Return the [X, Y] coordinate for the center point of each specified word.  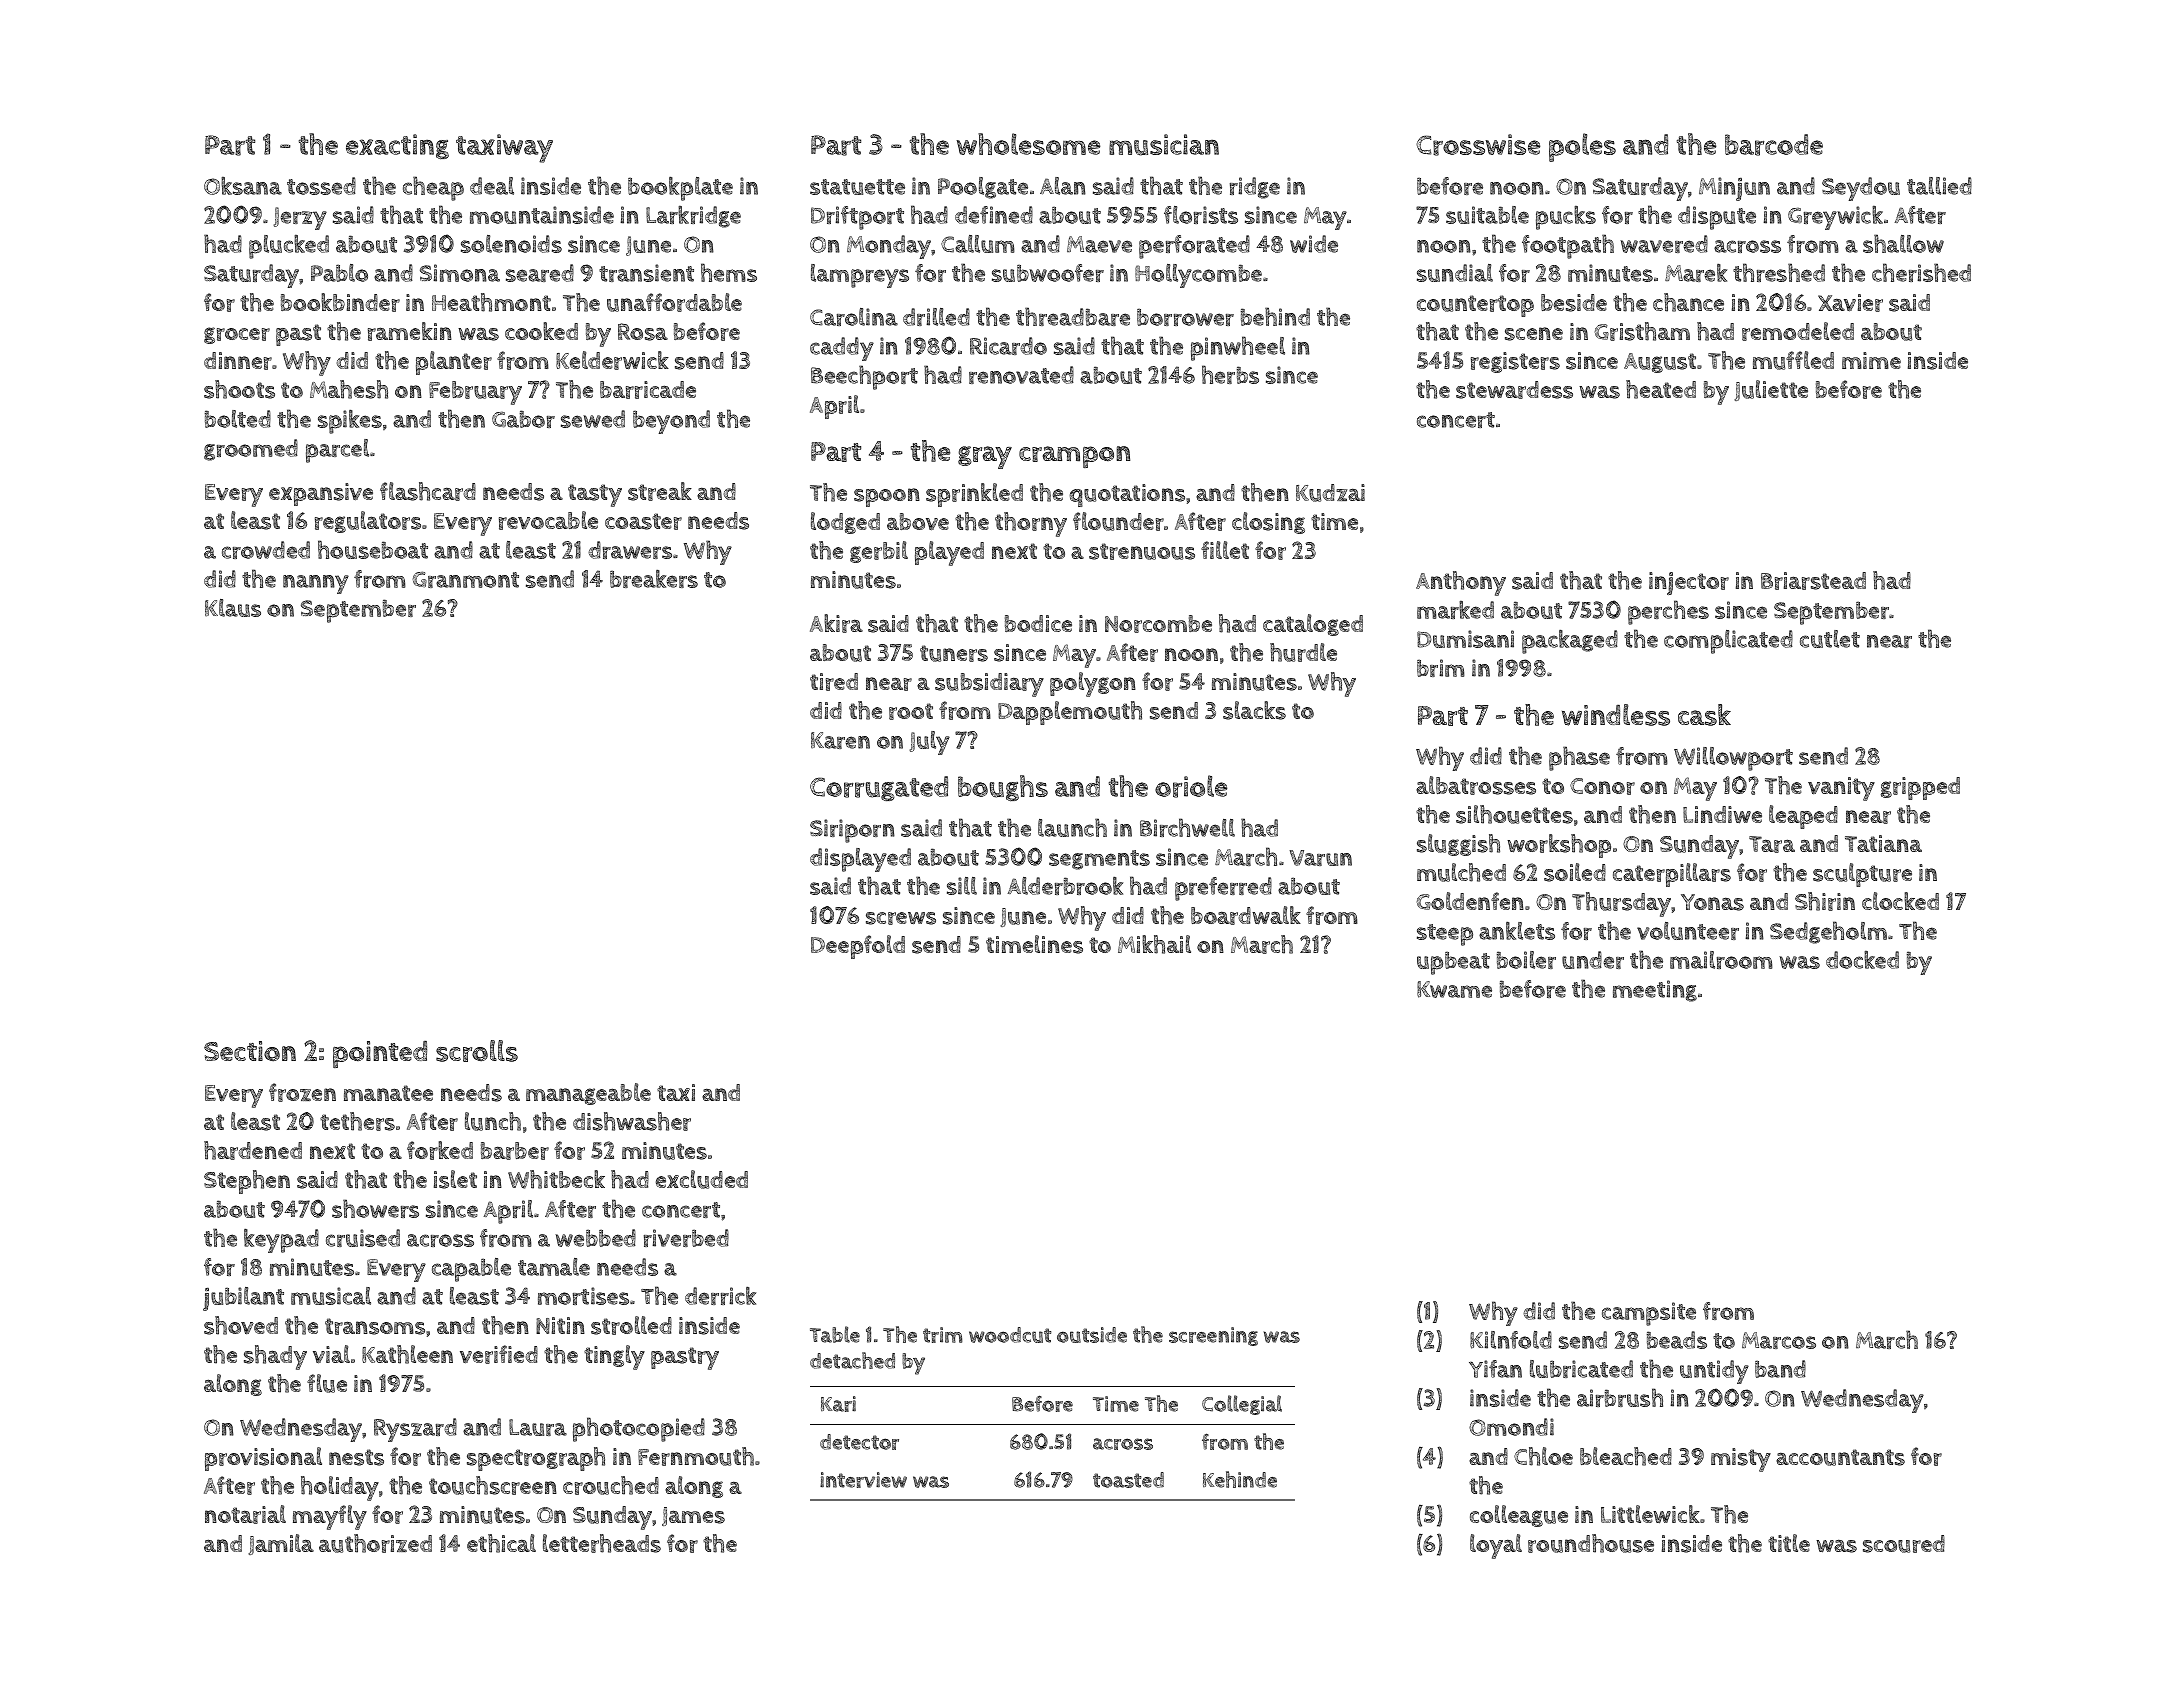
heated [1661, 389]
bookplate [680, 189]
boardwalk [1246, 915]
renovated [1021, 375]
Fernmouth [696, 1456]
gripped [1920, 788]
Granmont [465, 579]
